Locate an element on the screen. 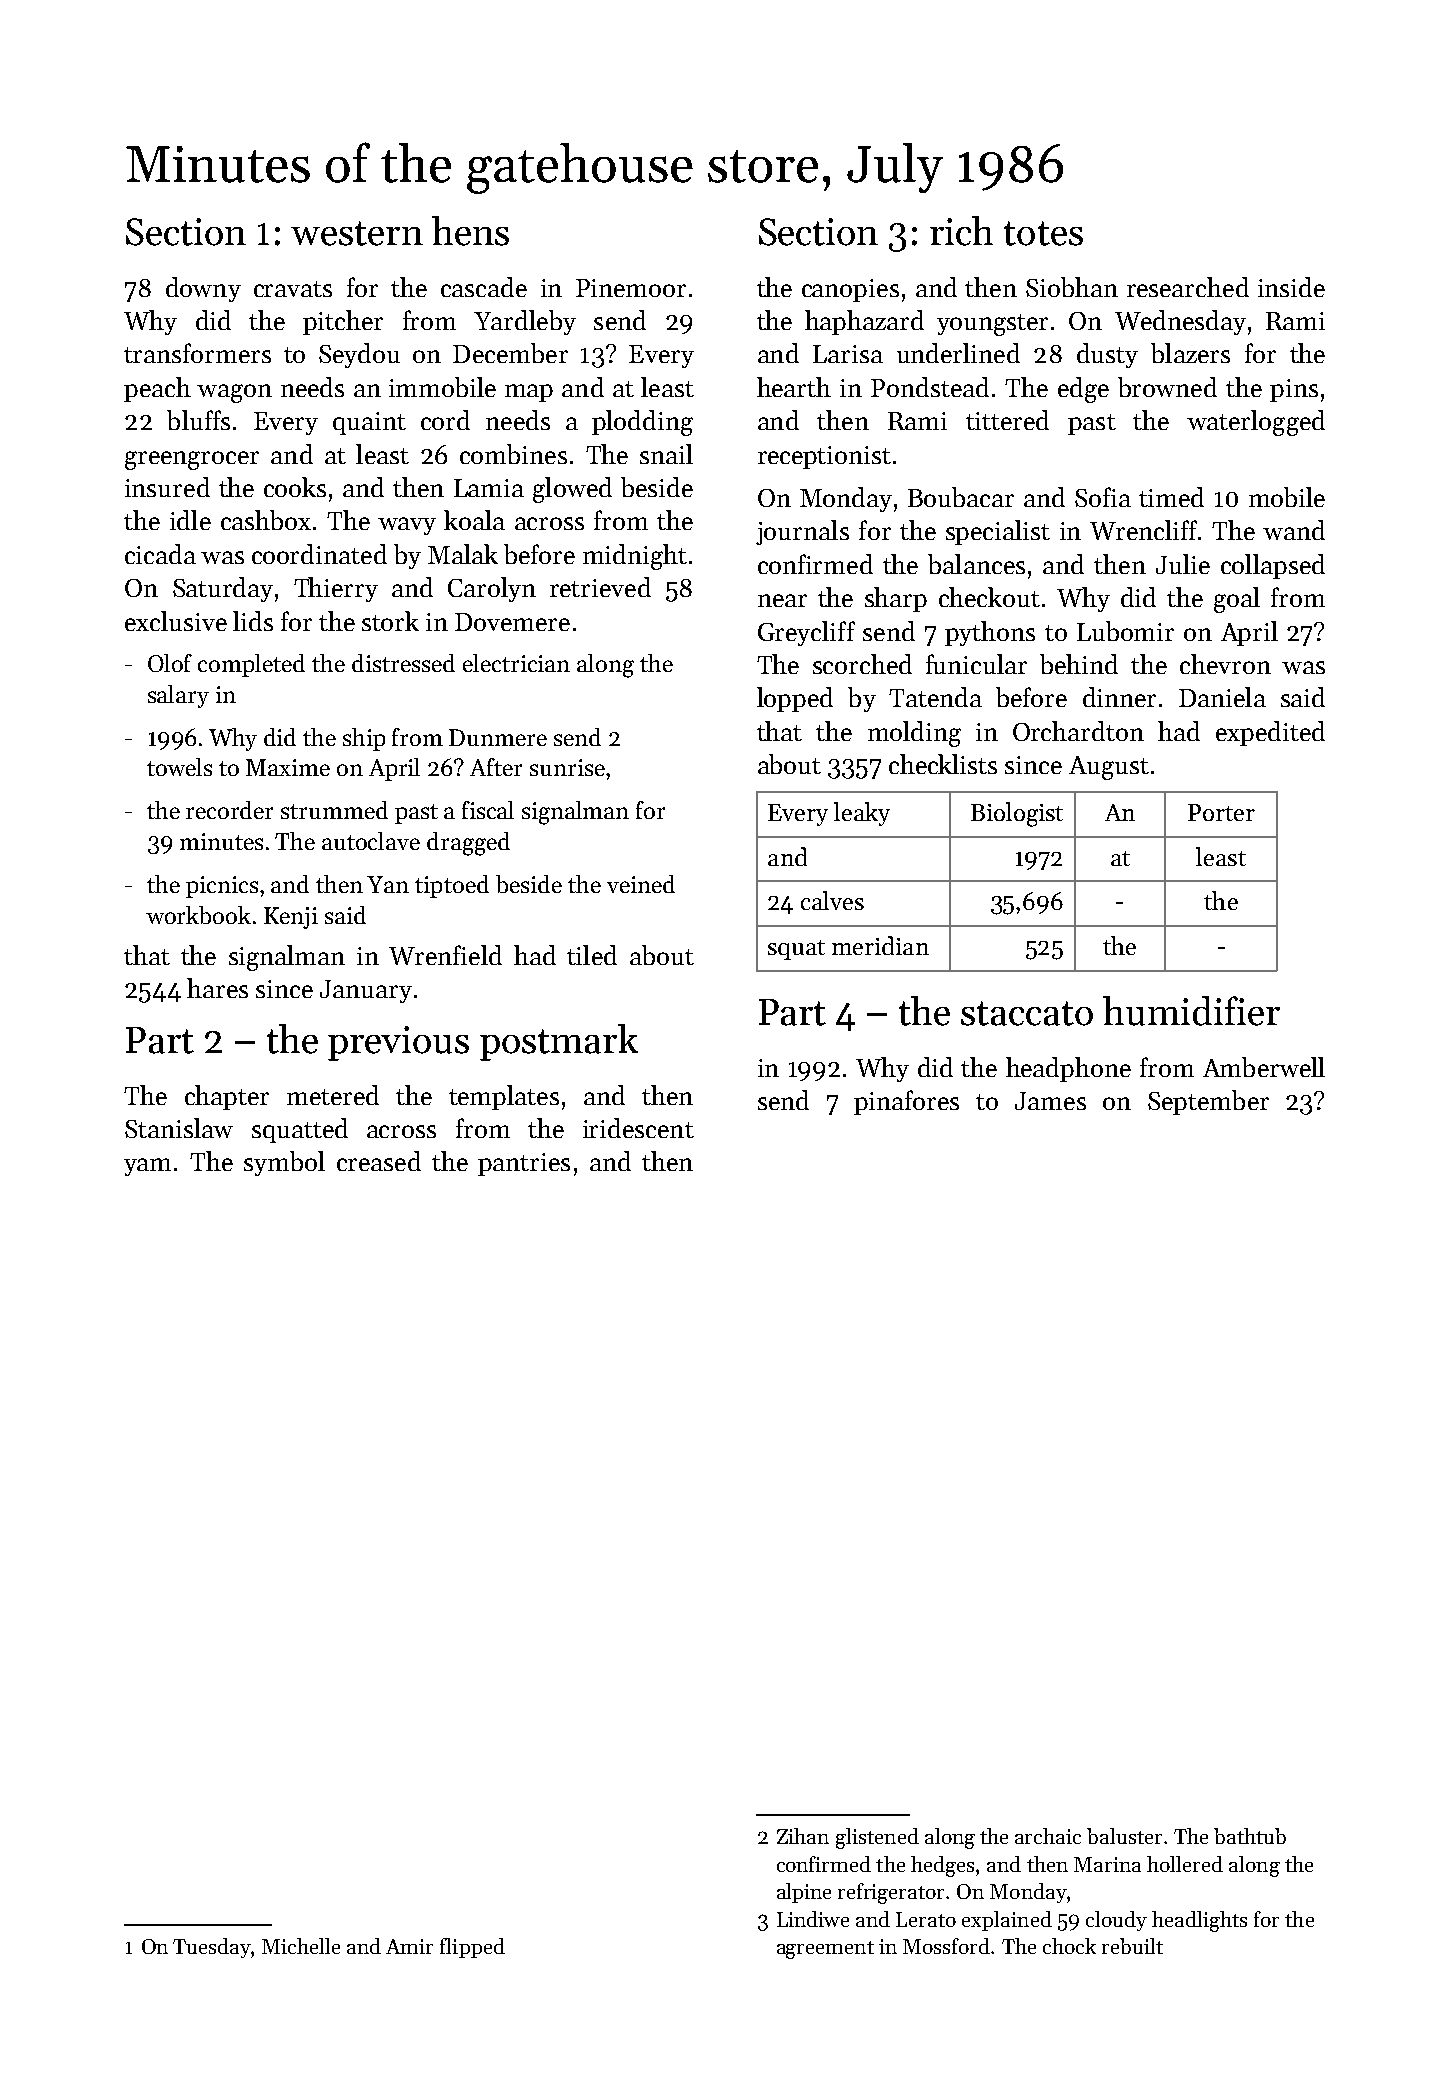 This screenshot has height=2100, width=1450. pinafores is located at coordinates (906, 1102).
